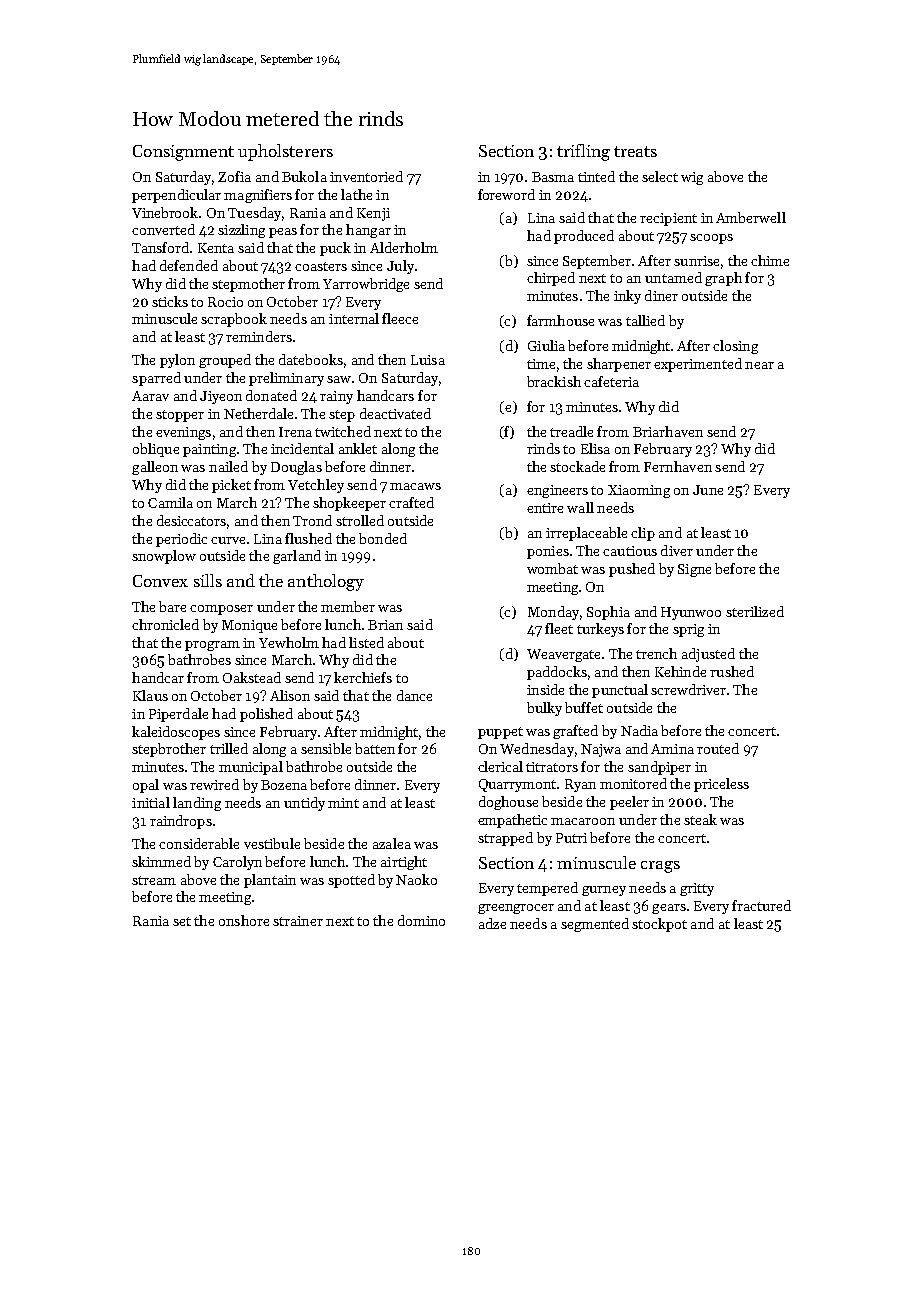 The width and height of the document is (924, 1314). Describe the element at coordinates (336, 397) in the document. I see `rainy` at that location.
